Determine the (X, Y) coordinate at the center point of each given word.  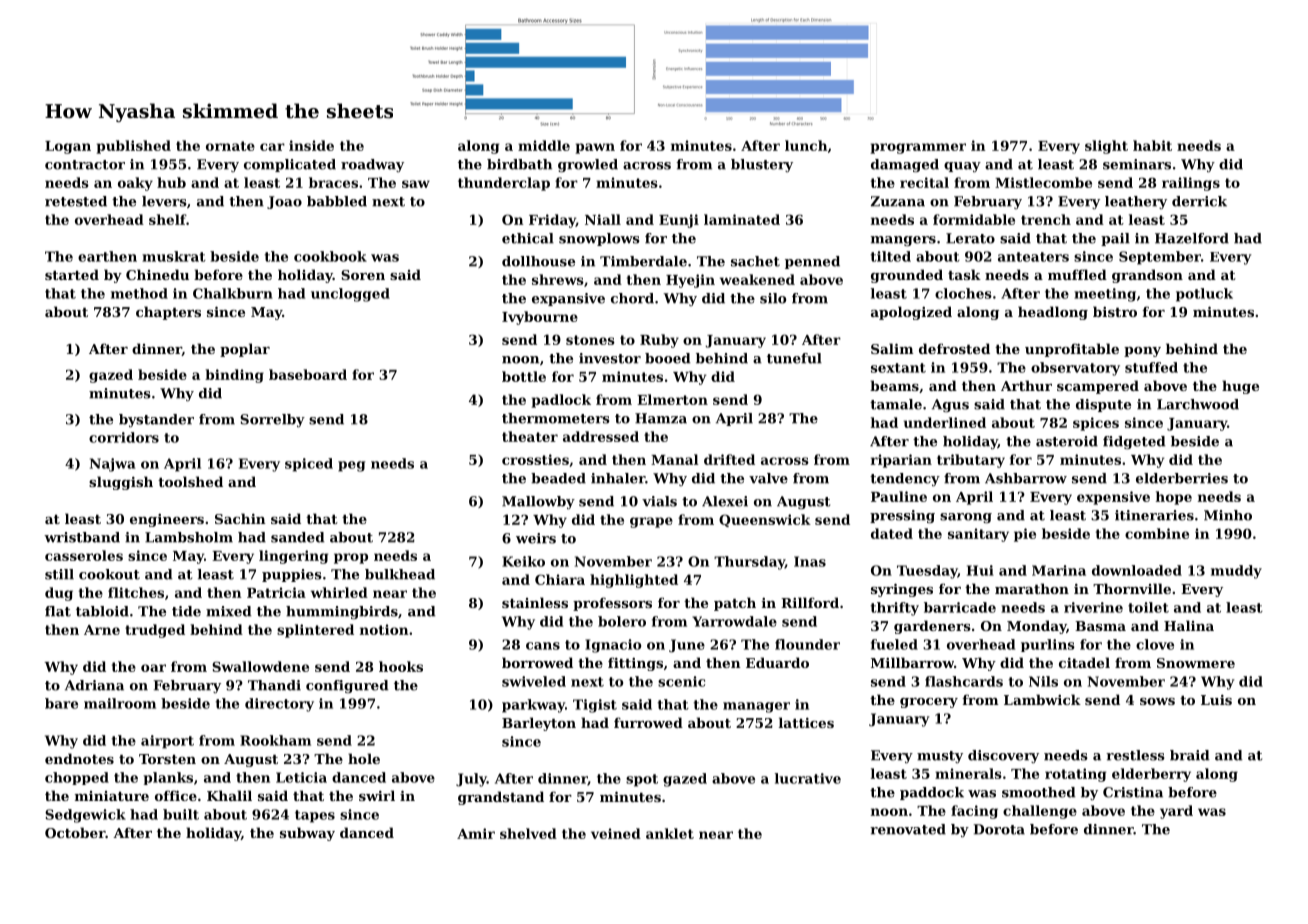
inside (311, 145)
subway (307, 834)
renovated (908, 829)
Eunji (679, 221)
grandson (1147, 276)
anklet (670, 833)
